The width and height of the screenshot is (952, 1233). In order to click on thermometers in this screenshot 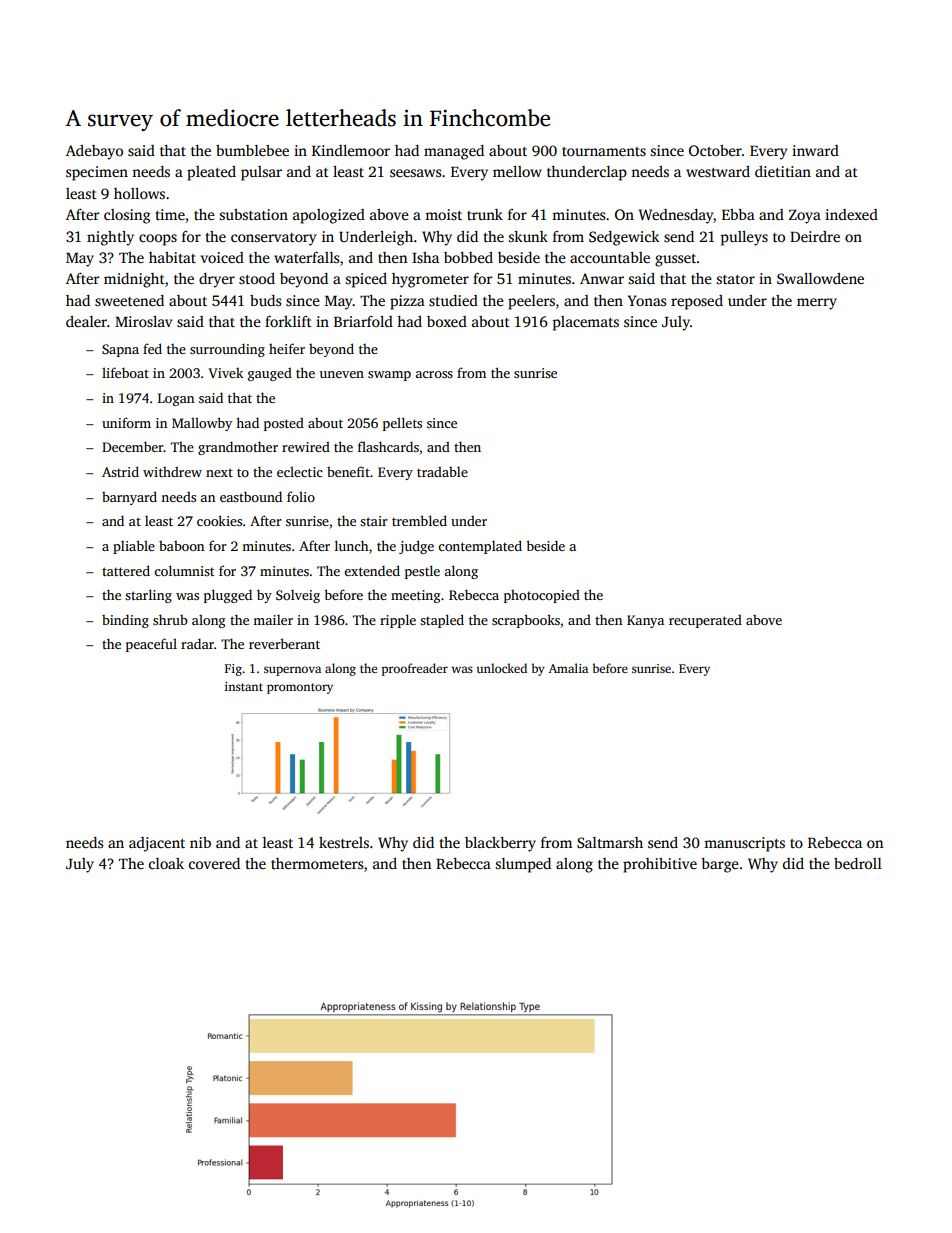, I will do `click(317, 863)`.
